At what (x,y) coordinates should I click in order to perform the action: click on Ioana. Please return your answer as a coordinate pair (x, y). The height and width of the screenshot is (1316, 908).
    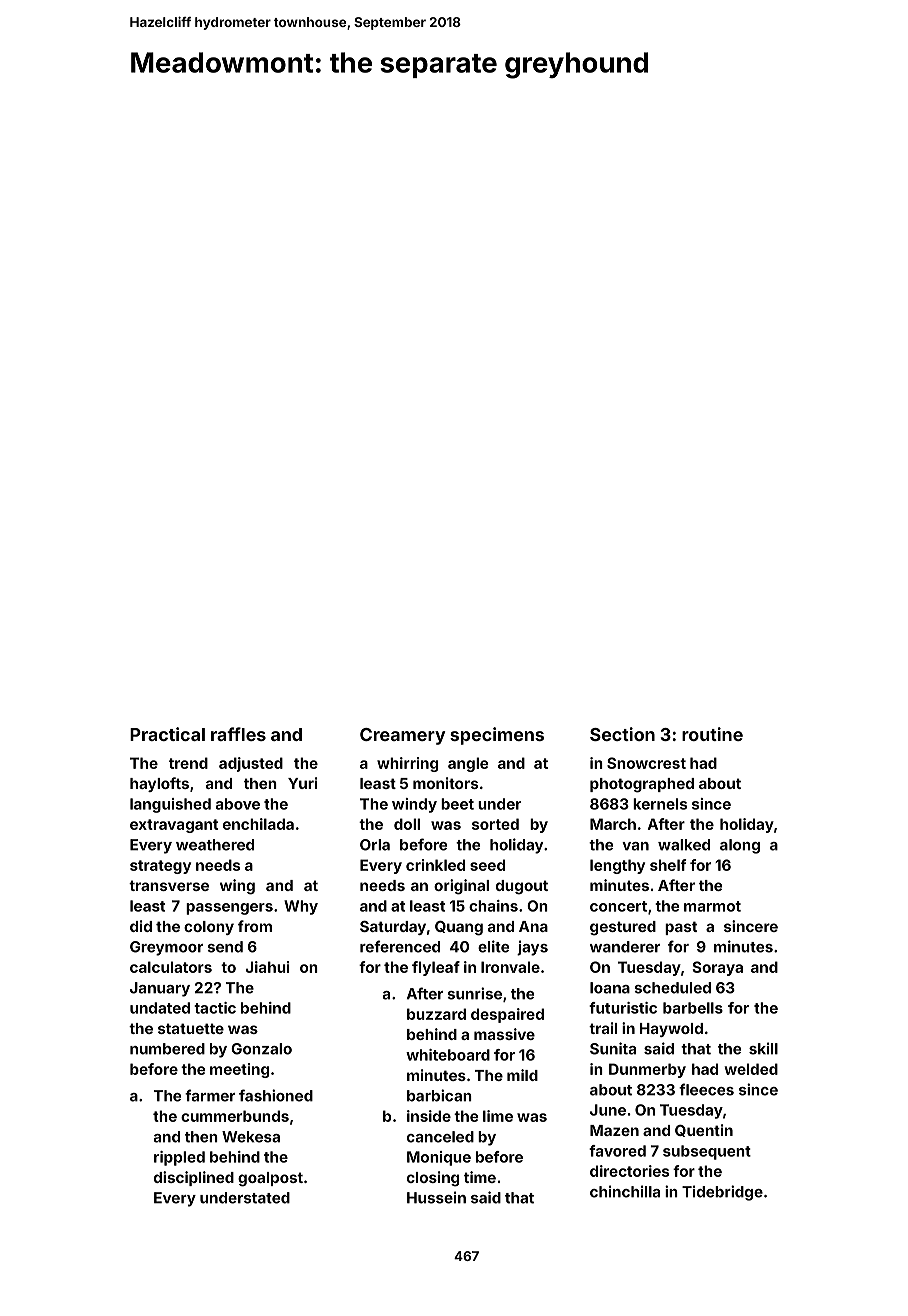
    Looking at the image, I should click on (610, 988).
